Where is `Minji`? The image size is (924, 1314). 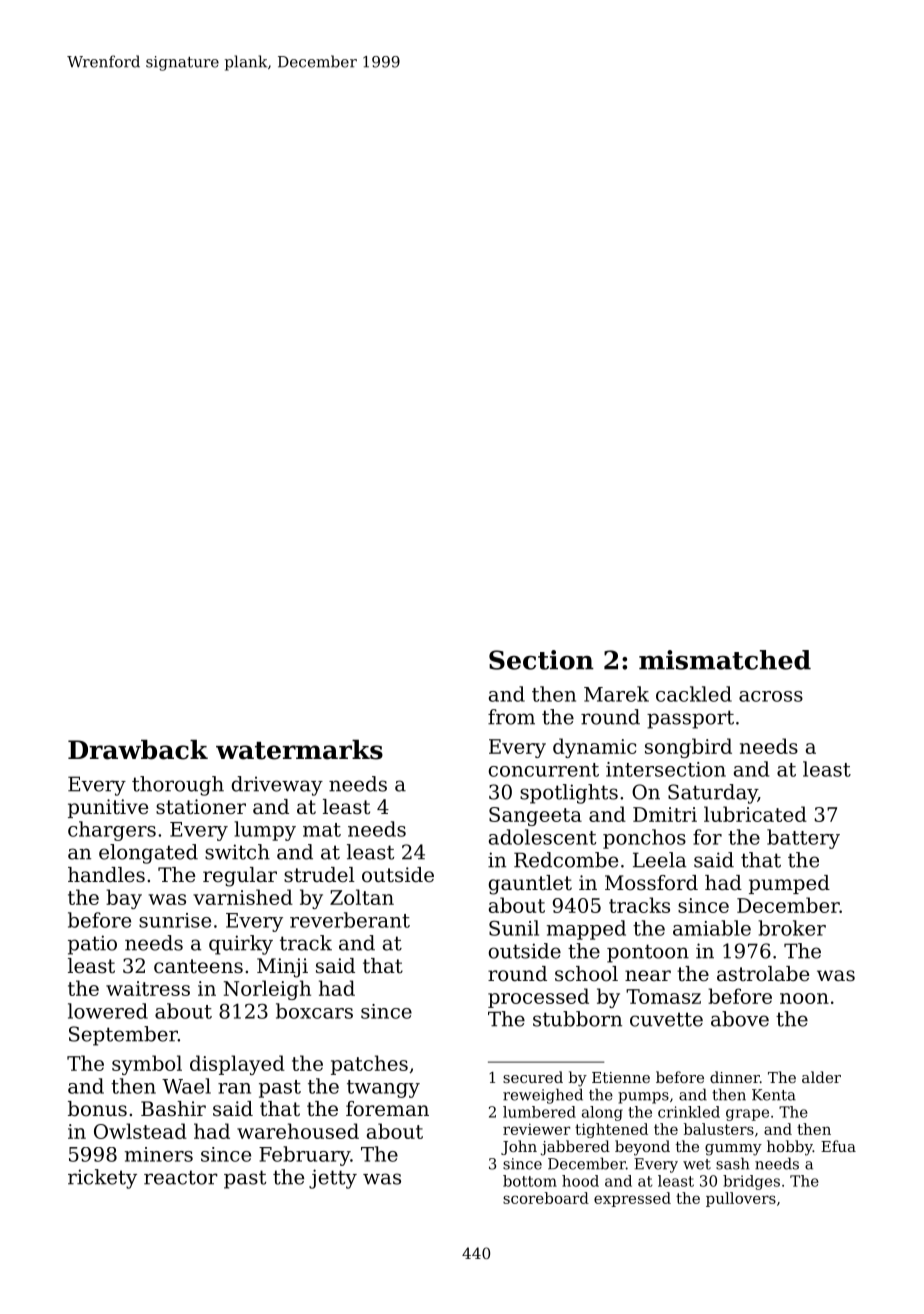 Minji is located at coordinates (282, 968).
